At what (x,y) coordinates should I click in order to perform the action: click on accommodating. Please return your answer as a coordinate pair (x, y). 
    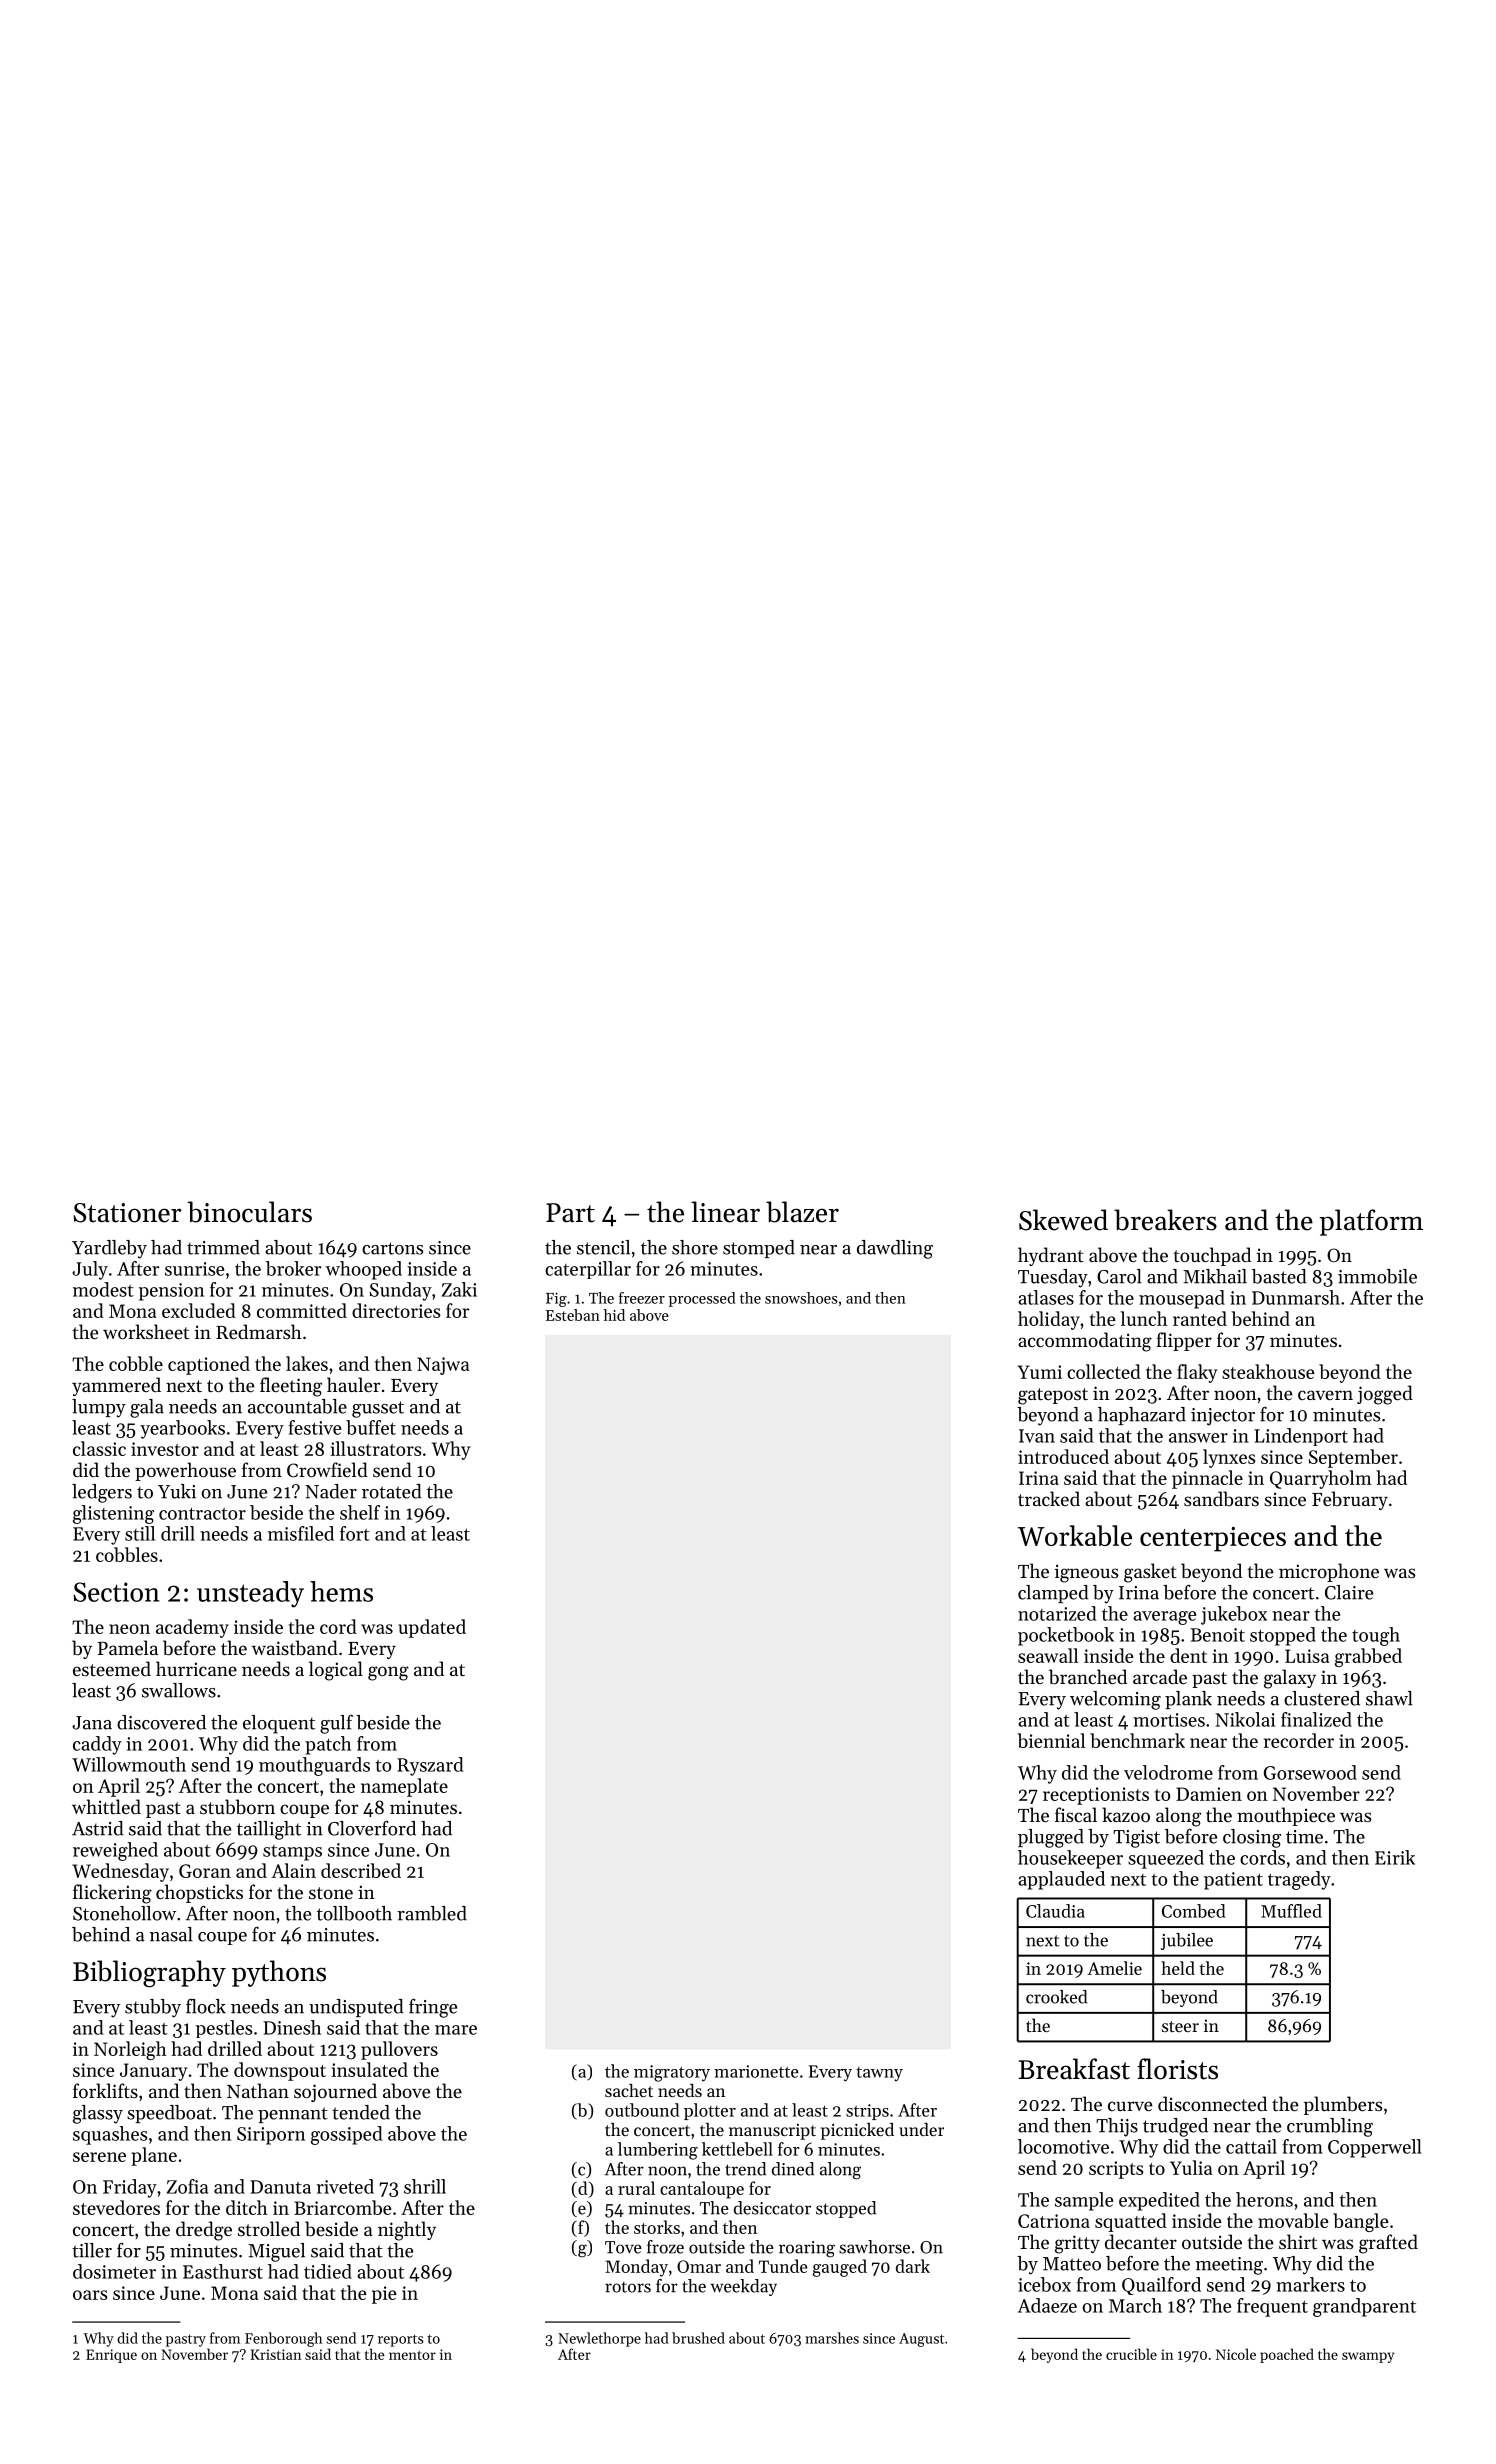
    Looking at the image, I should click on (1085, 1342).
